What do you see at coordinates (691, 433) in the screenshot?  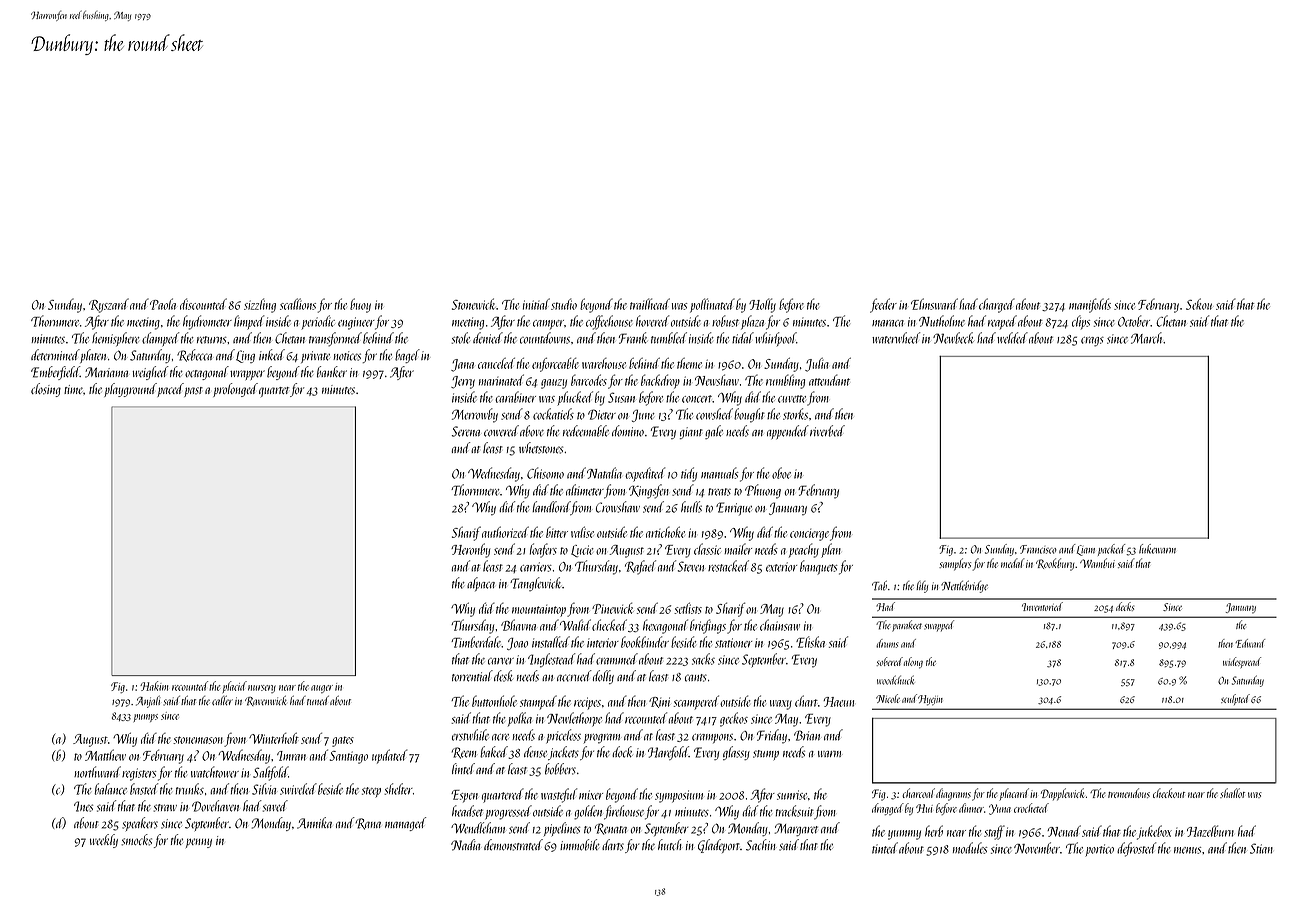 I see `giant` at bounding box center [691, 433].
